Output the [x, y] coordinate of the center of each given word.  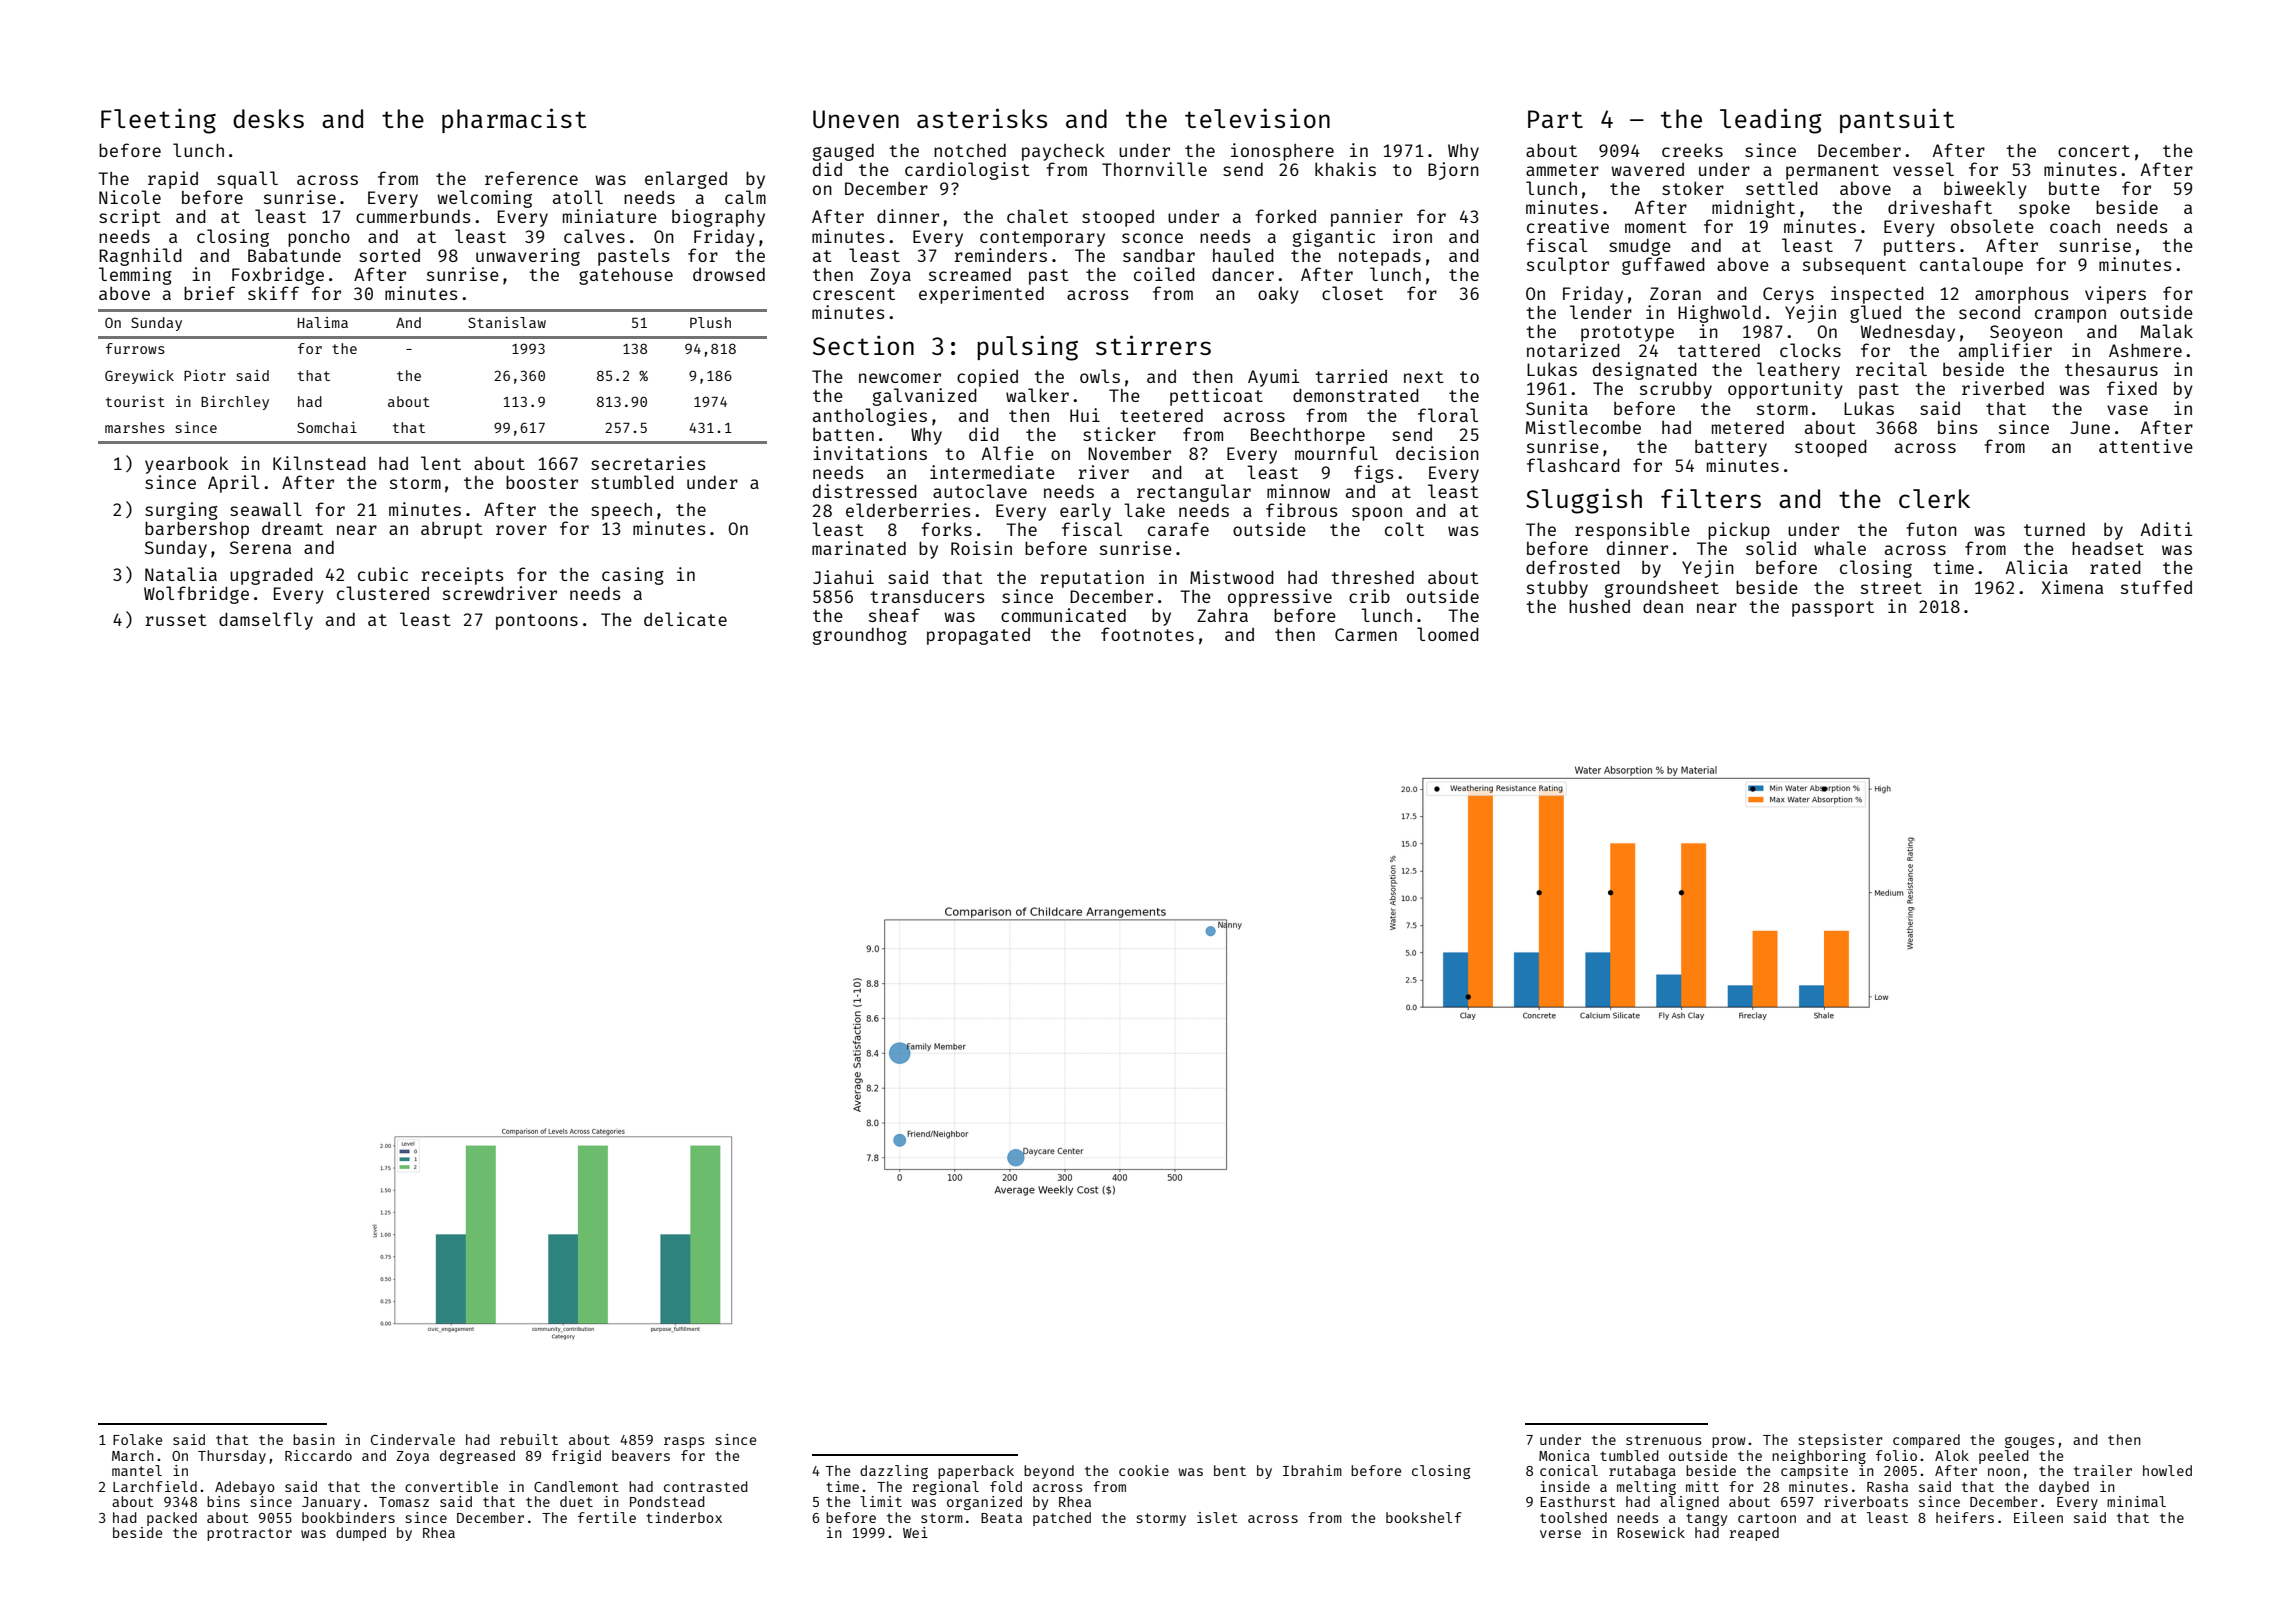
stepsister [1841, 1441]
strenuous [1663, 1440]
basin [314, 1439]
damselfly [266, 621]
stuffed [2156, 587]
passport [1833, 609]
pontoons [537, 622]
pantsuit [1897, 120]
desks [268, 118]
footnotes [1147, 634]
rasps [684, 1442]
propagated [978, 636]
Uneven [856, 119]
